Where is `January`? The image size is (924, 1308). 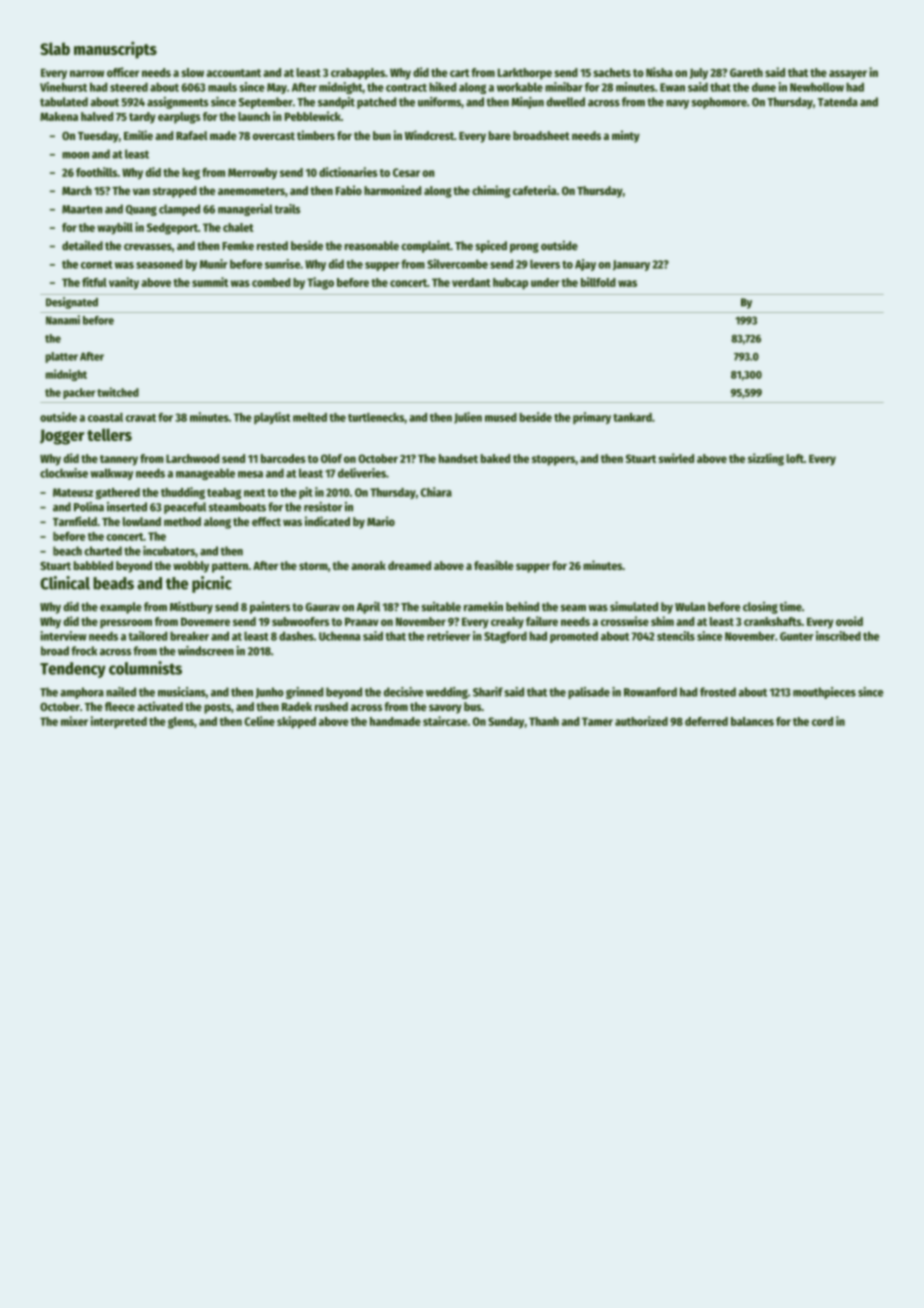
January is located at coordinates (631, 265).
